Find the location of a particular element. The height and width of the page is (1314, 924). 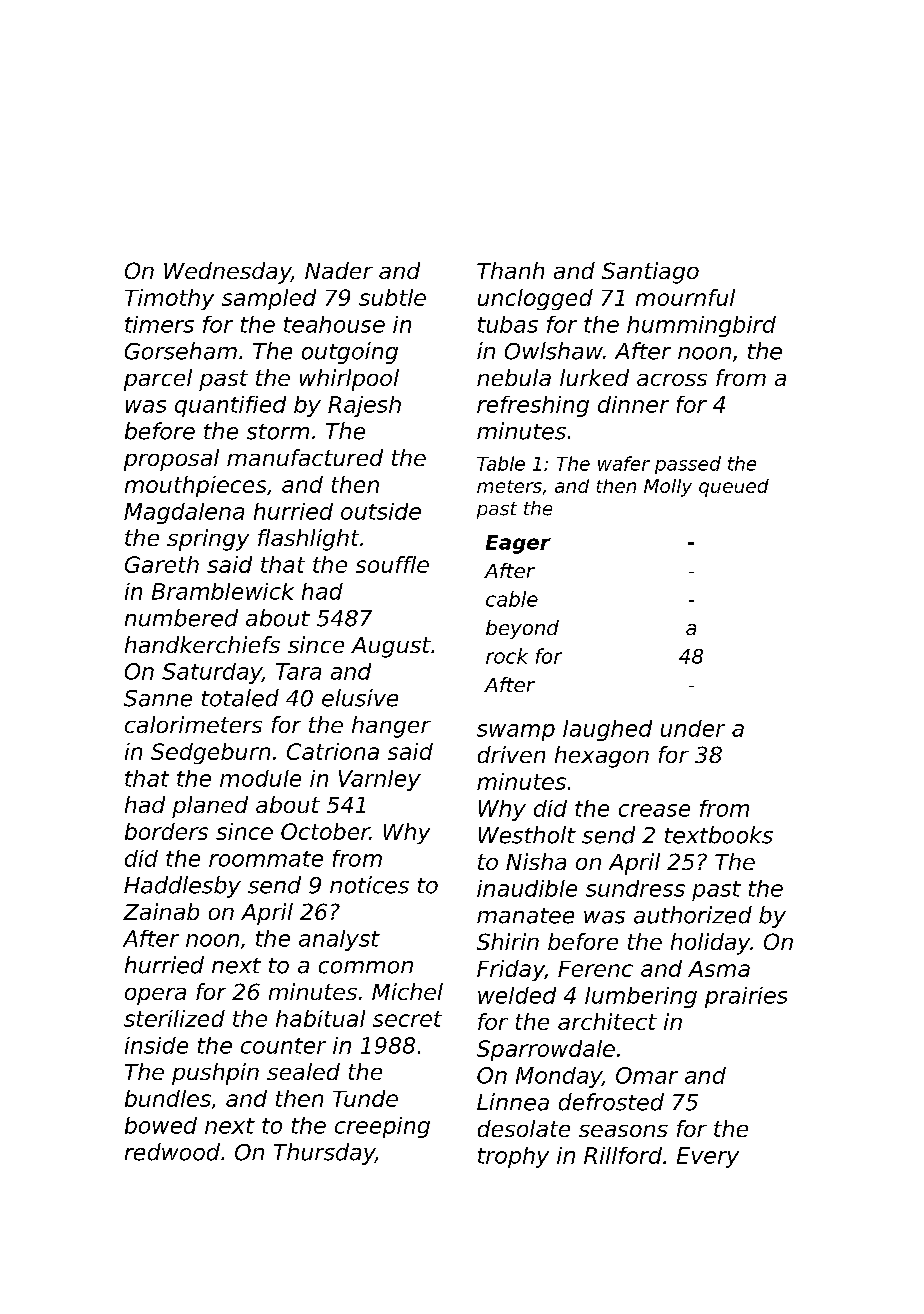

under is located at coordinates (693, 728).
